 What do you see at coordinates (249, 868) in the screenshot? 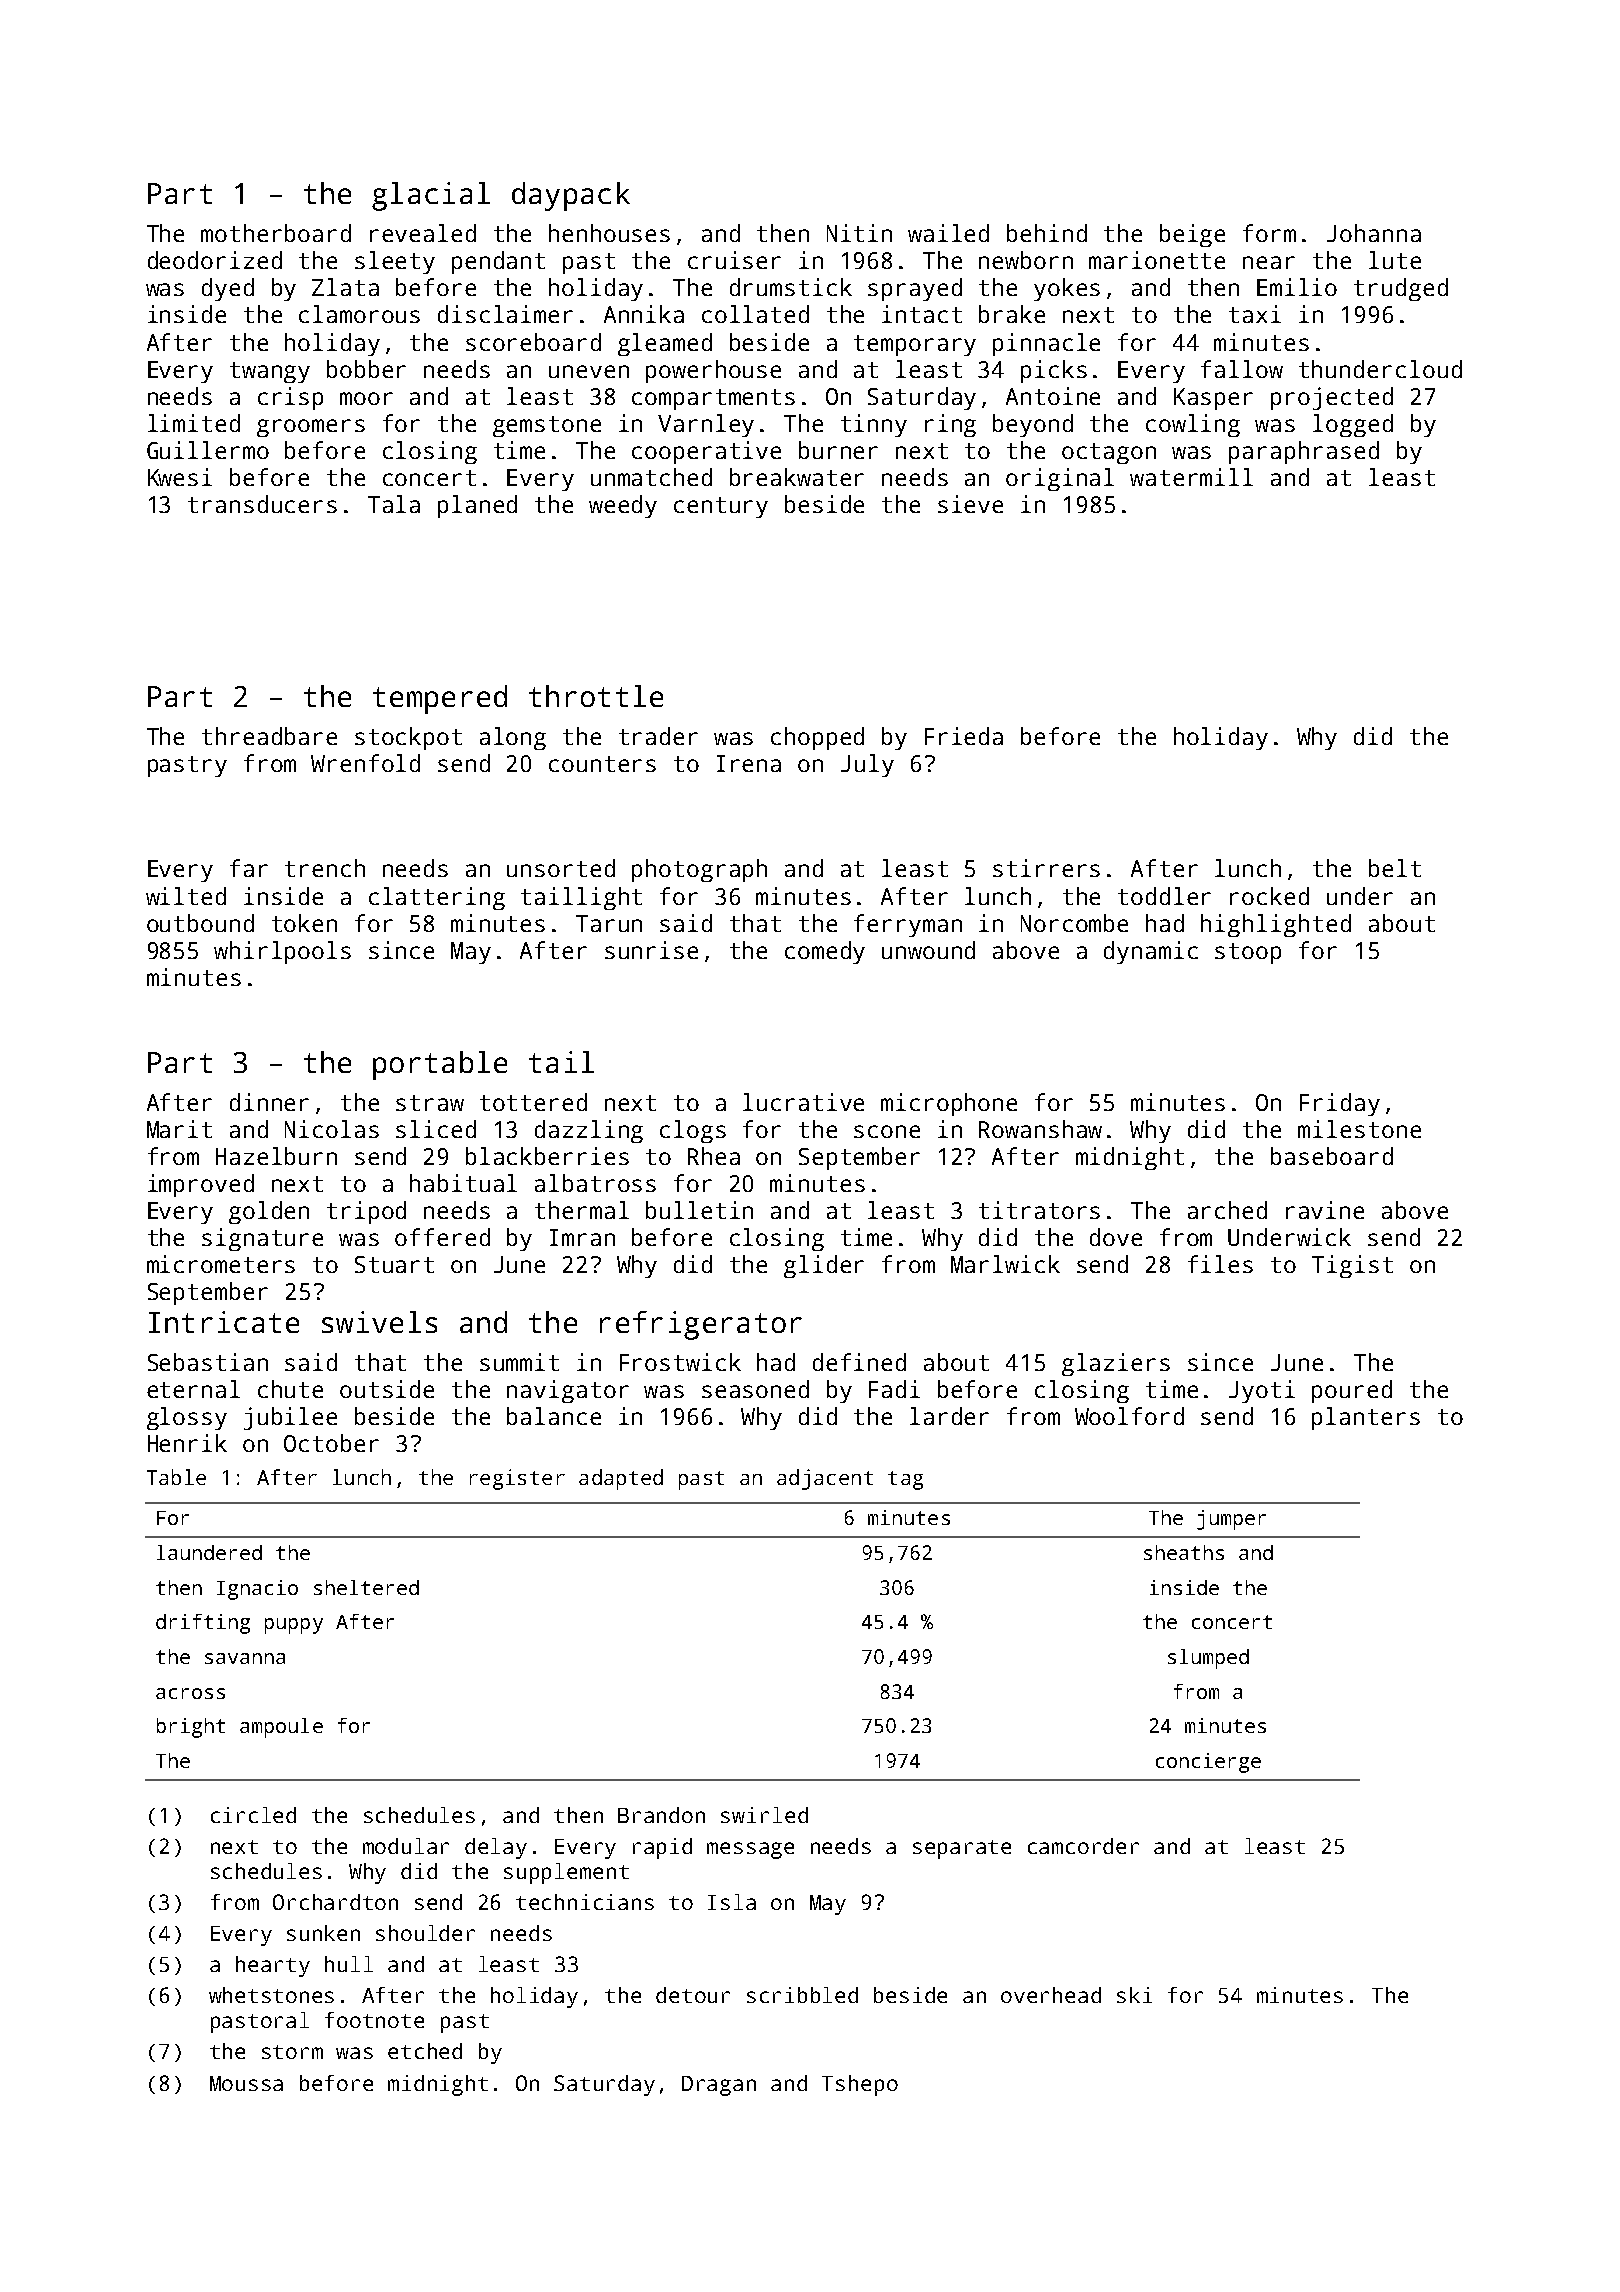
I see `far` at bounding box center [249, 868].
